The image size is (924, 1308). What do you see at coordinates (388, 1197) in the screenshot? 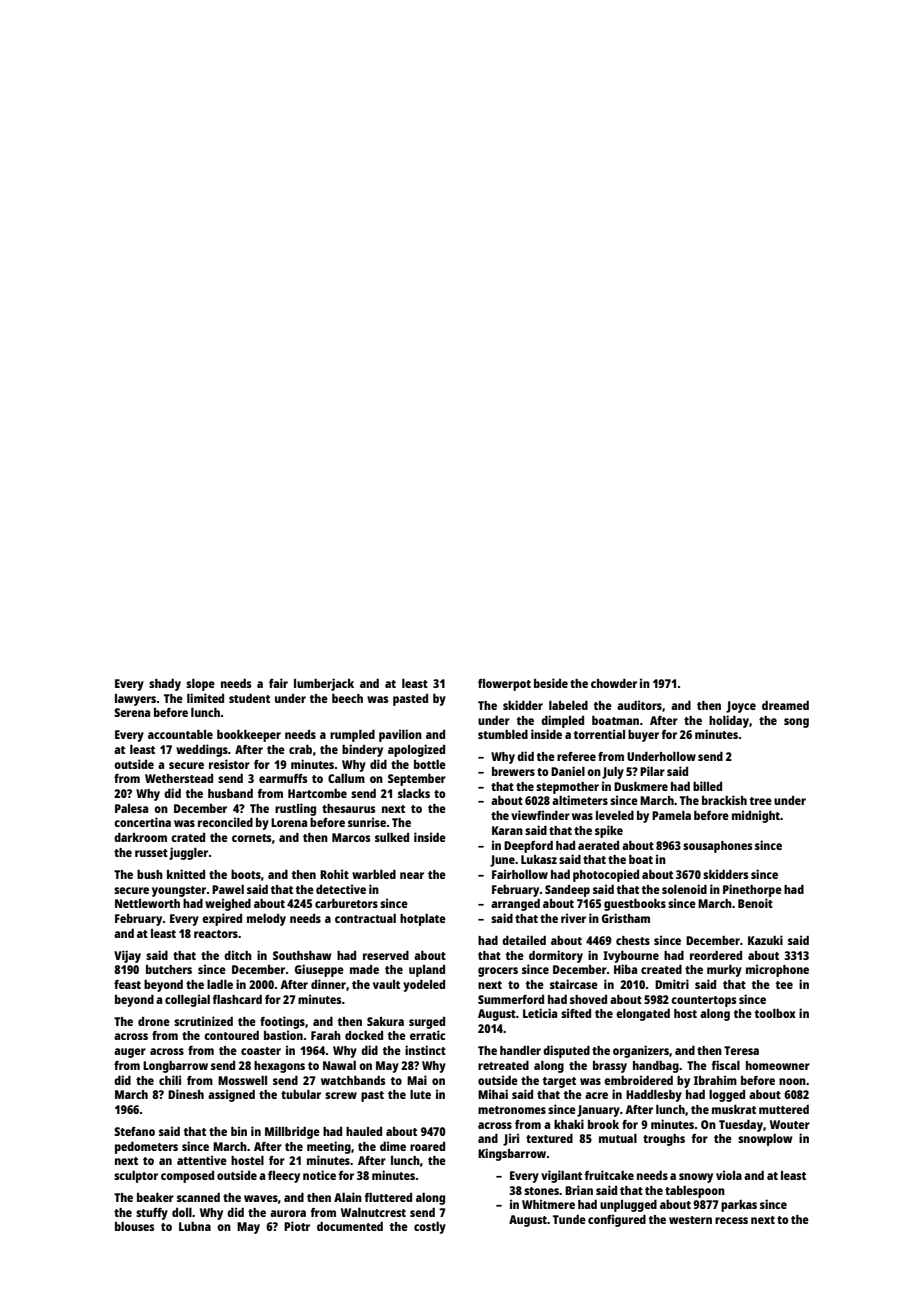
I see `fluttered` at bounding box center [388, 1197].
